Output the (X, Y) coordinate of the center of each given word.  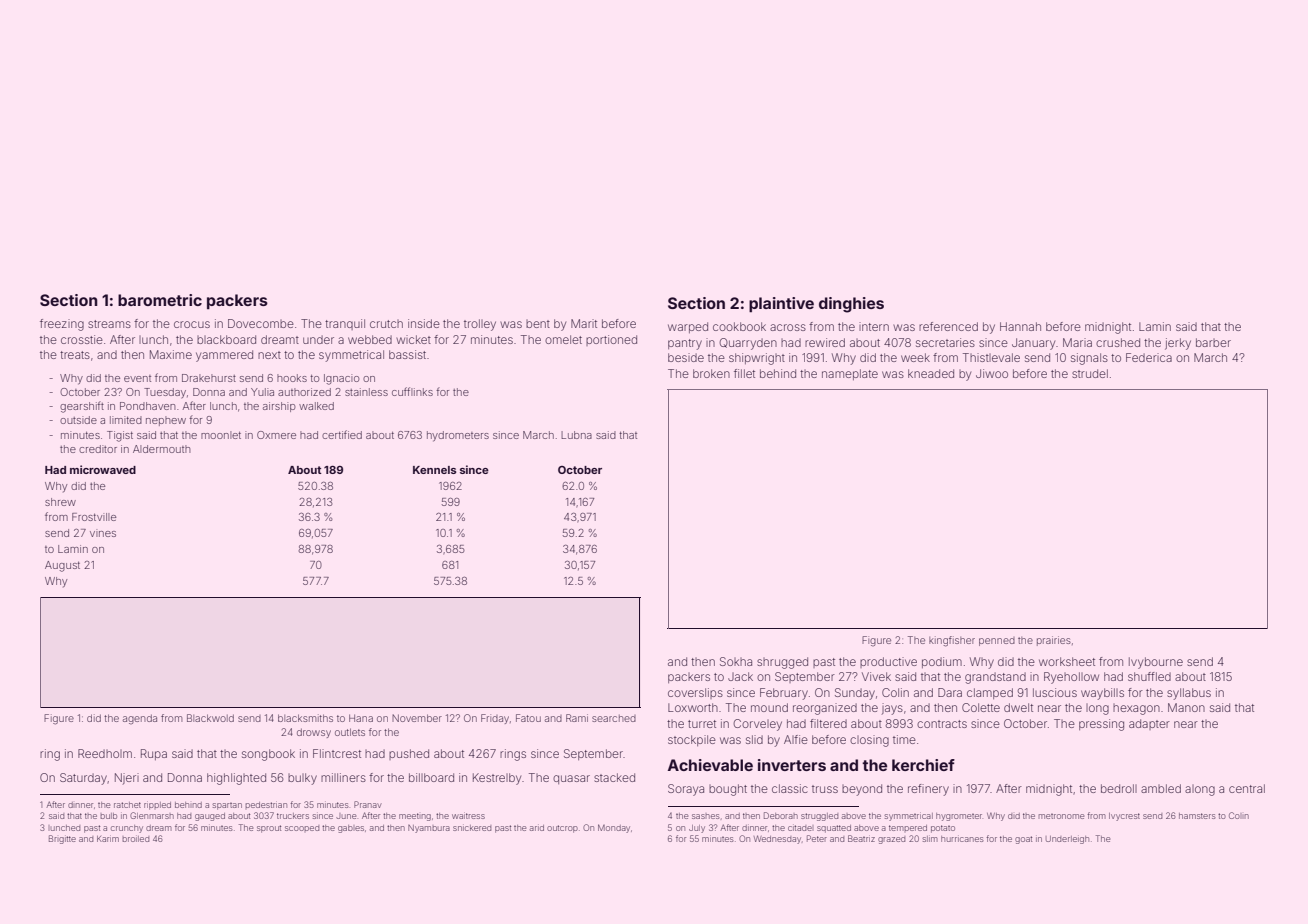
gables (351, 829)
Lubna (576, 435)
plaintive (781, 305)
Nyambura (429, 829)
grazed (891, 840)
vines (103, 533)
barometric (160, 300)
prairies (1054, 641)
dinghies (851, 305)
